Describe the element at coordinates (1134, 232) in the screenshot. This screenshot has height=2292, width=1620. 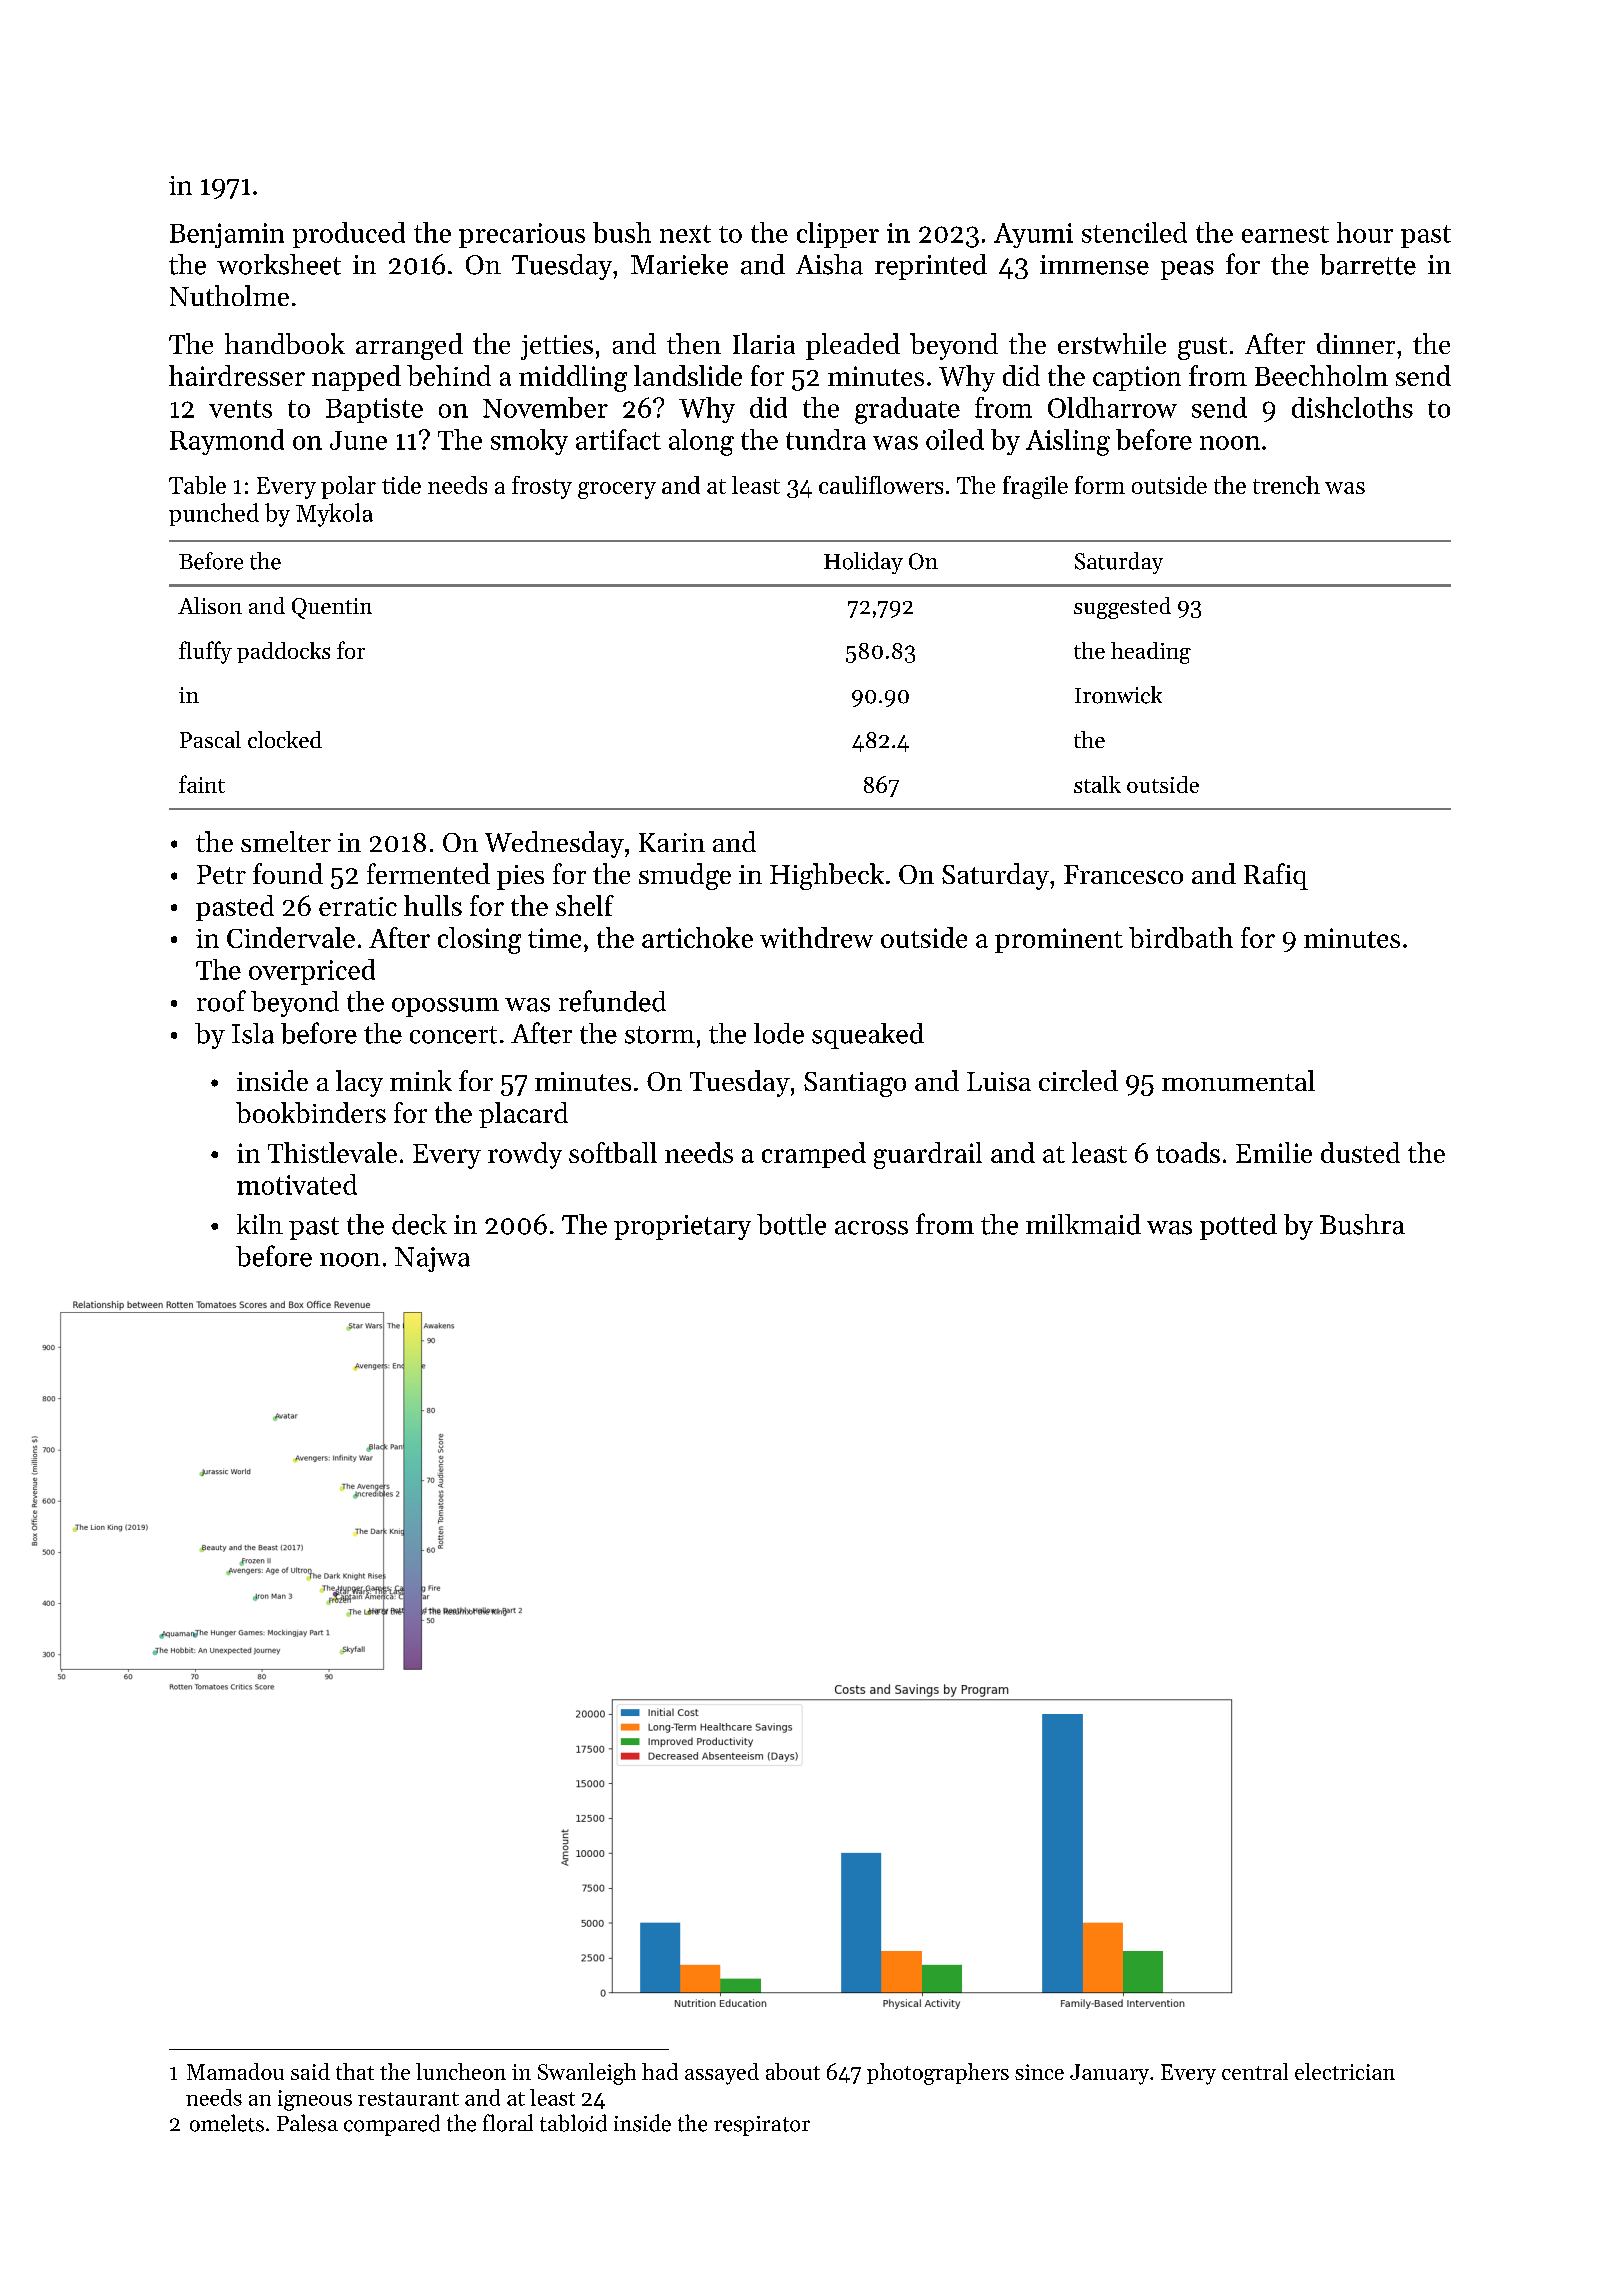
I see `stenciled` at that location.
